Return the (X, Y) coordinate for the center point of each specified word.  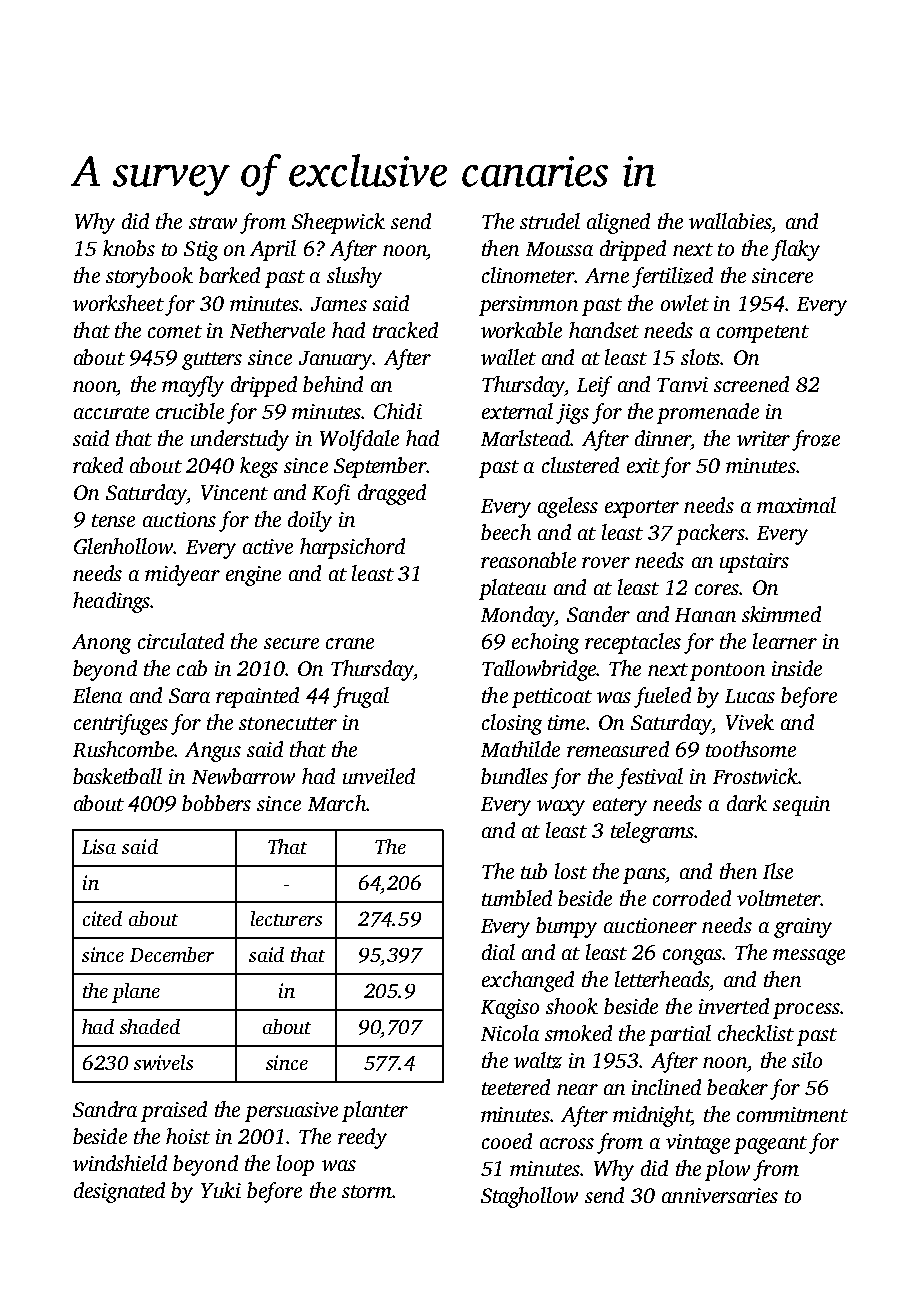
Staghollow (529, 1197)
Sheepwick (338, 223)
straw (213, 222)
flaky (795, 250)
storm (367, 1191)
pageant (770, 1145)
